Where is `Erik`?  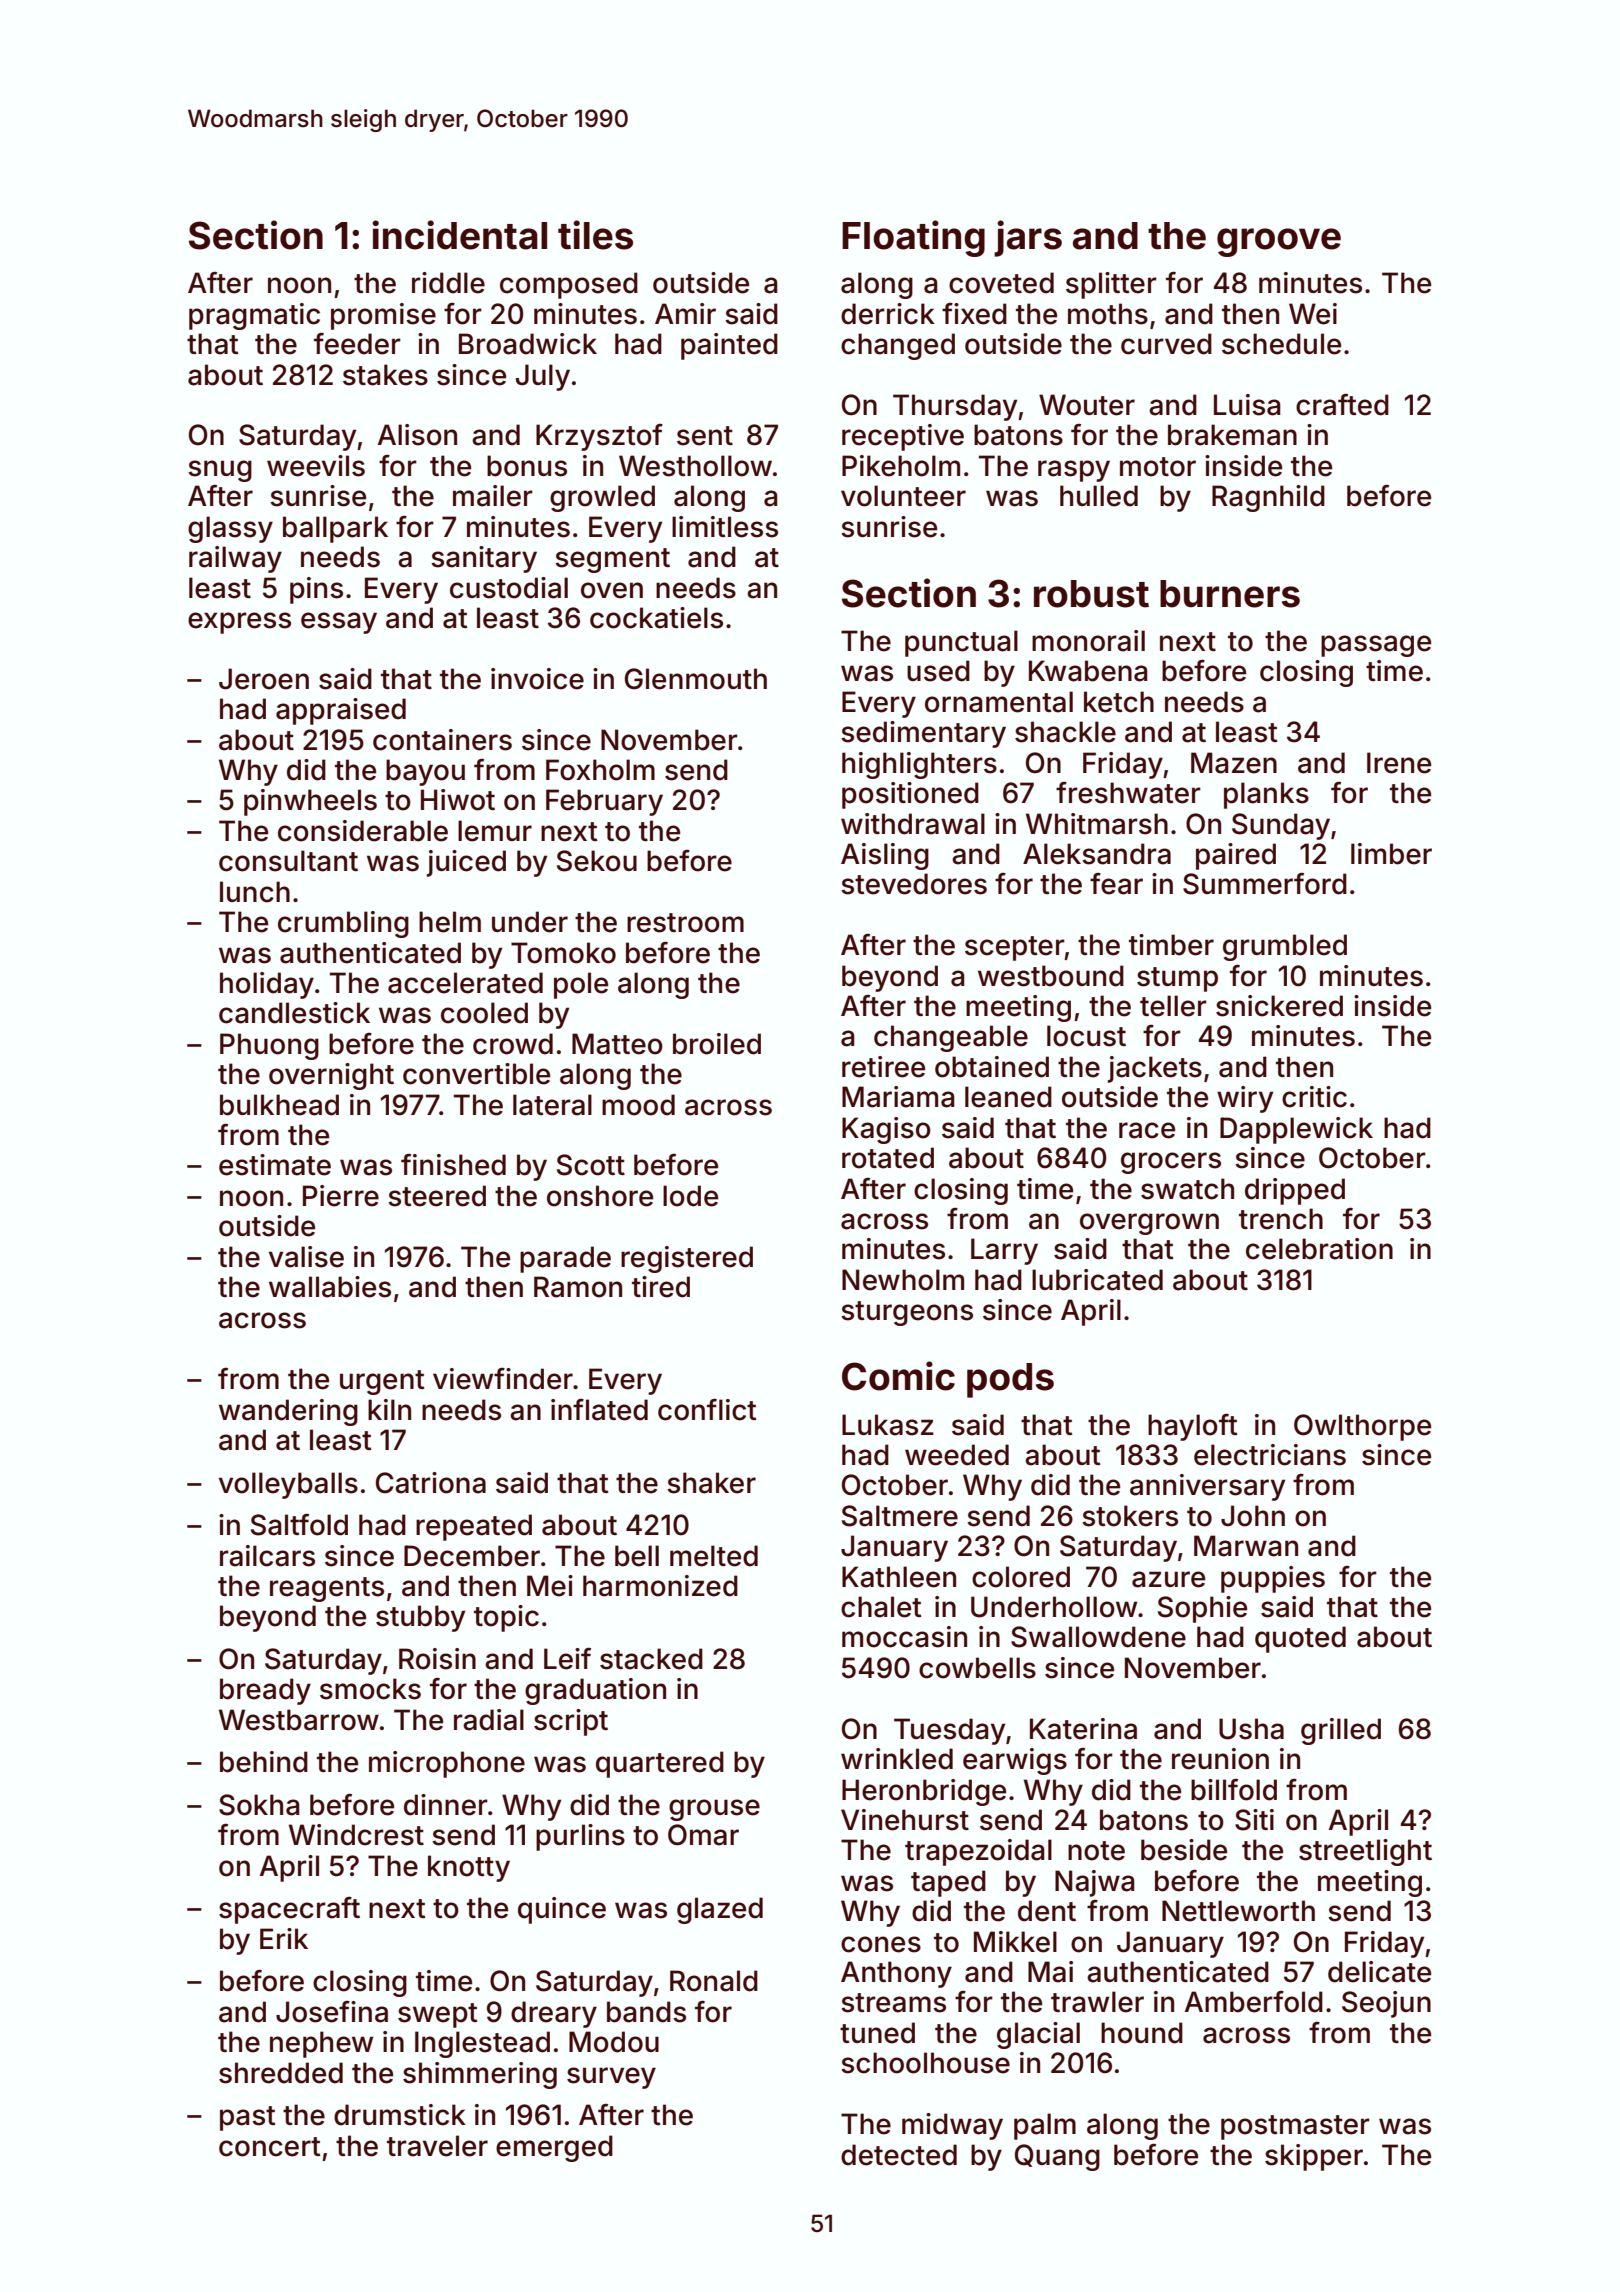 Erik is located at coordinates (284, 1938).
